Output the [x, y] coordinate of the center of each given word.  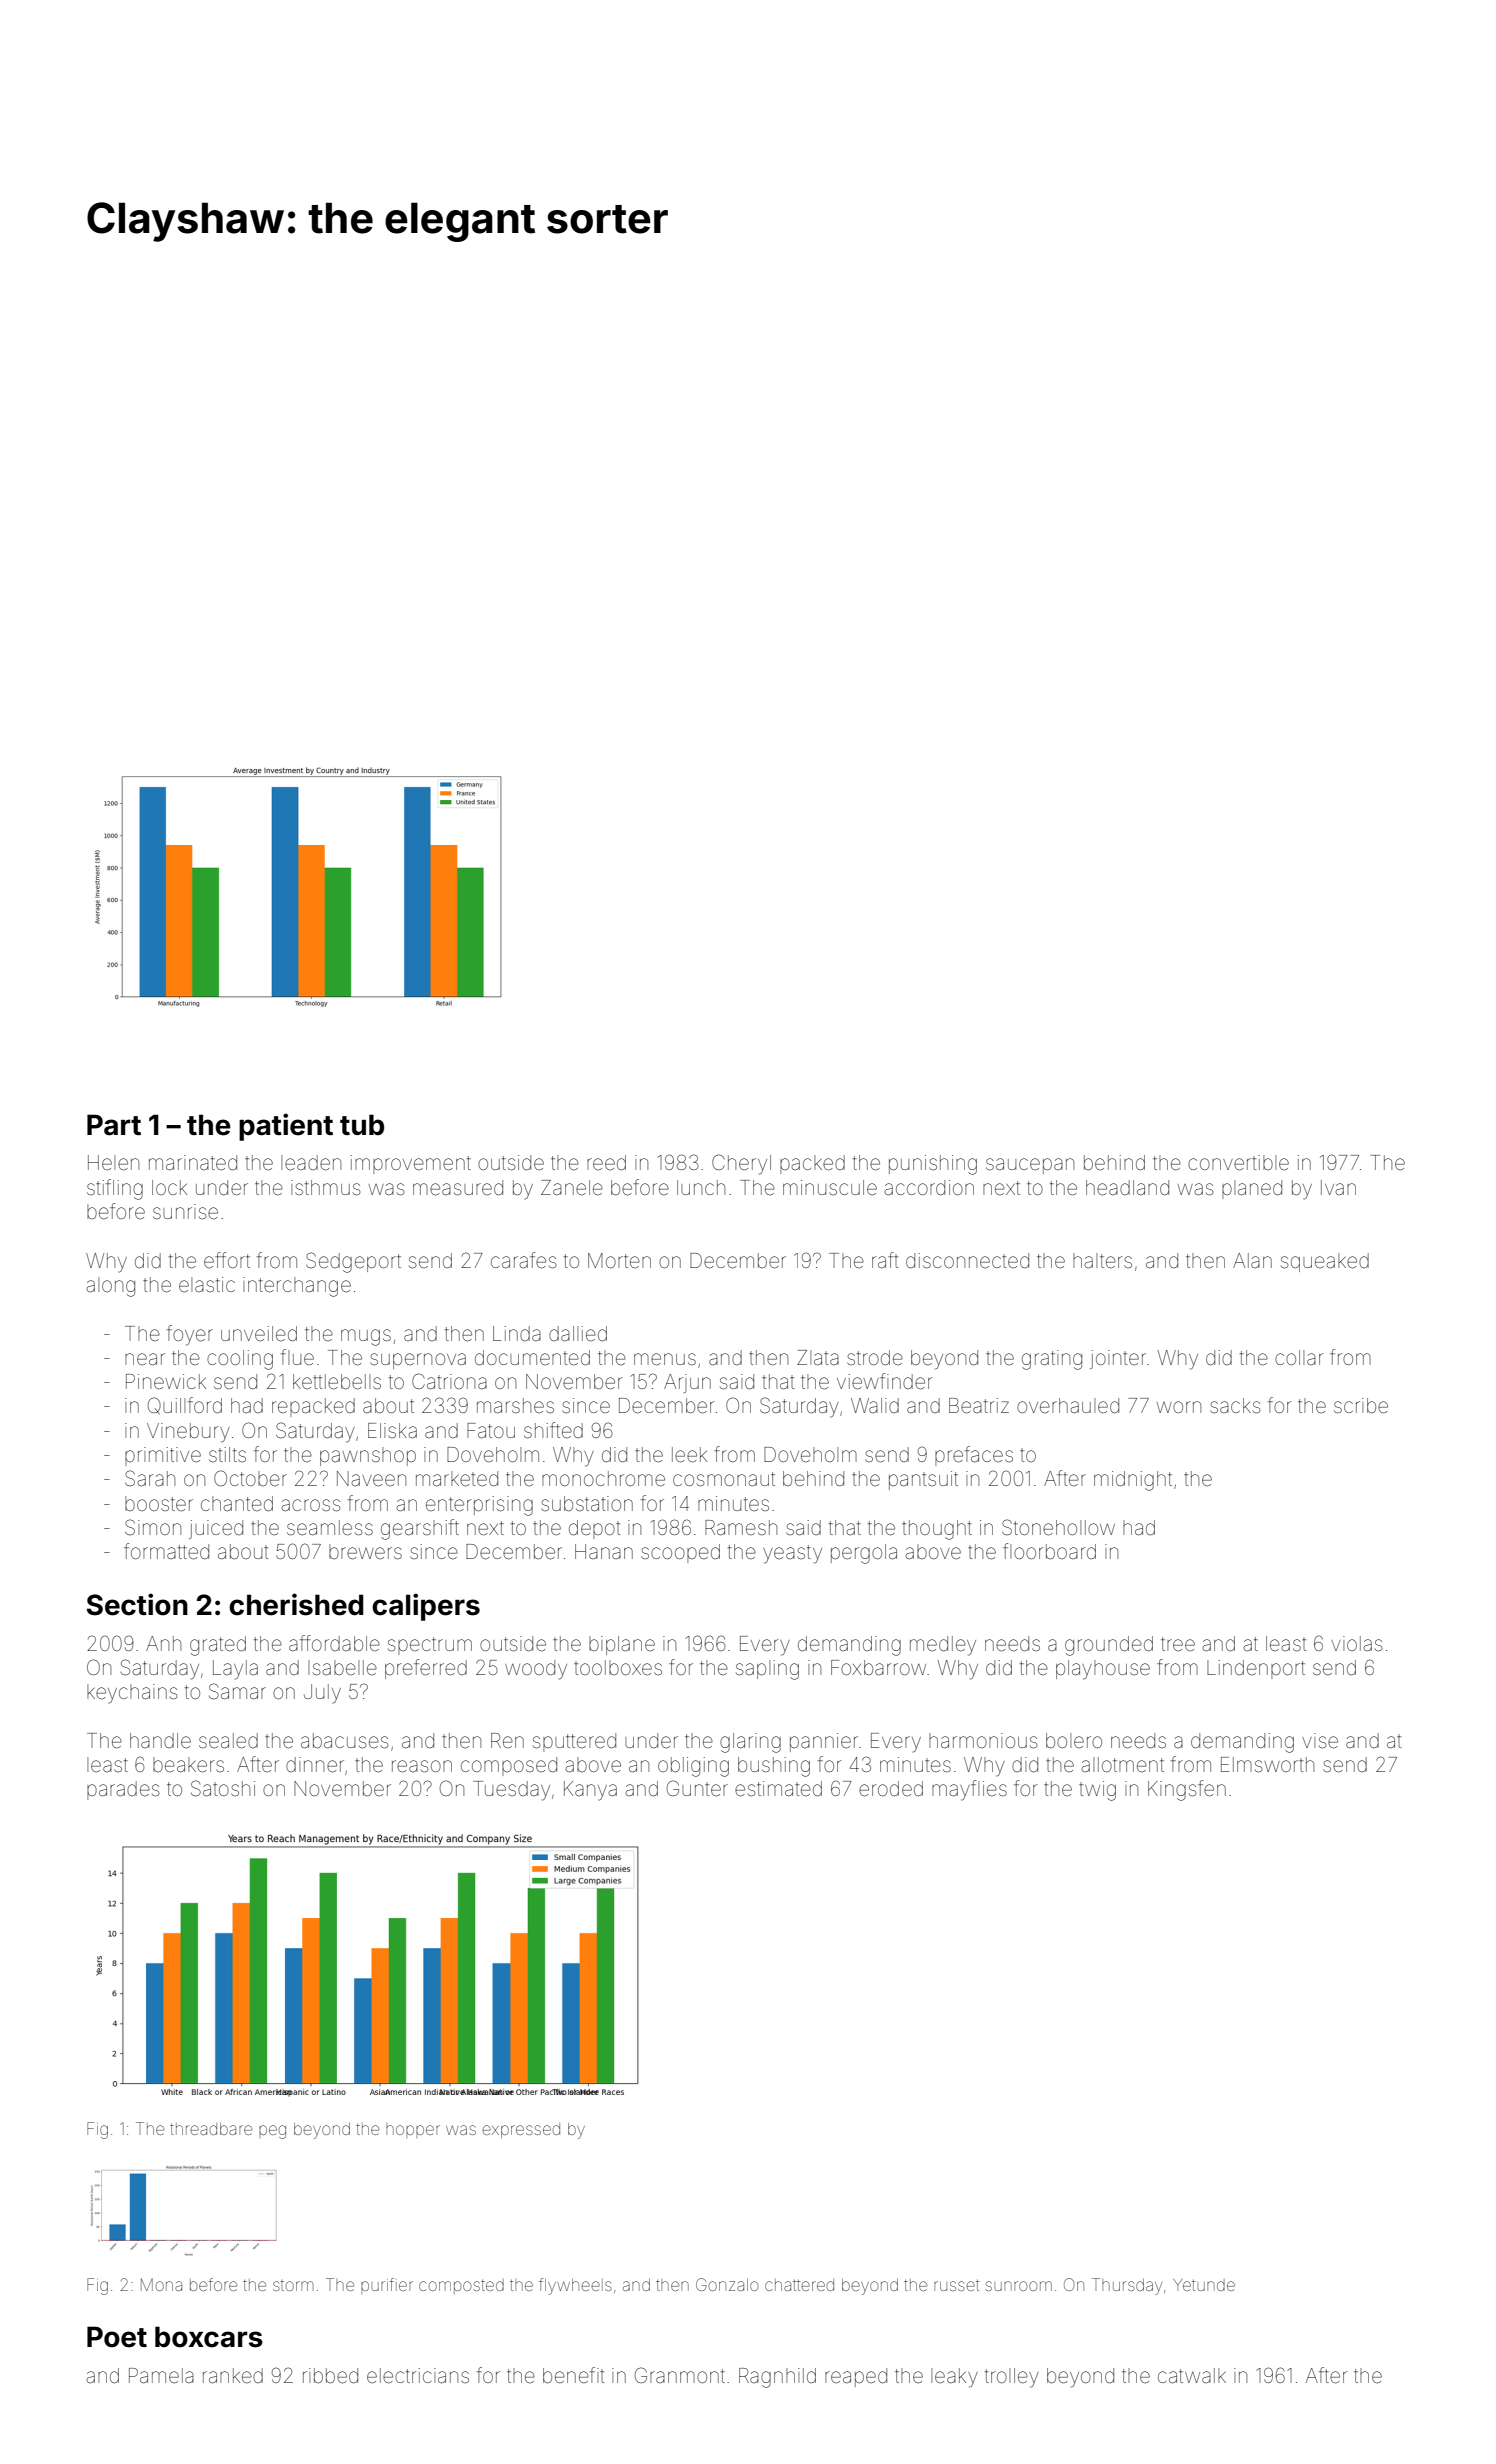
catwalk [1192, 2375]
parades [123, 1790]
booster [159, 1503]
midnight [1133, 1481]
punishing [933, 1165]
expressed [521, 2130]
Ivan [1338, 1187]
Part [114, 1125]
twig [1097, 1791]
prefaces [974, 1456]
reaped [856, 2377]
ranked [233, 2375]
